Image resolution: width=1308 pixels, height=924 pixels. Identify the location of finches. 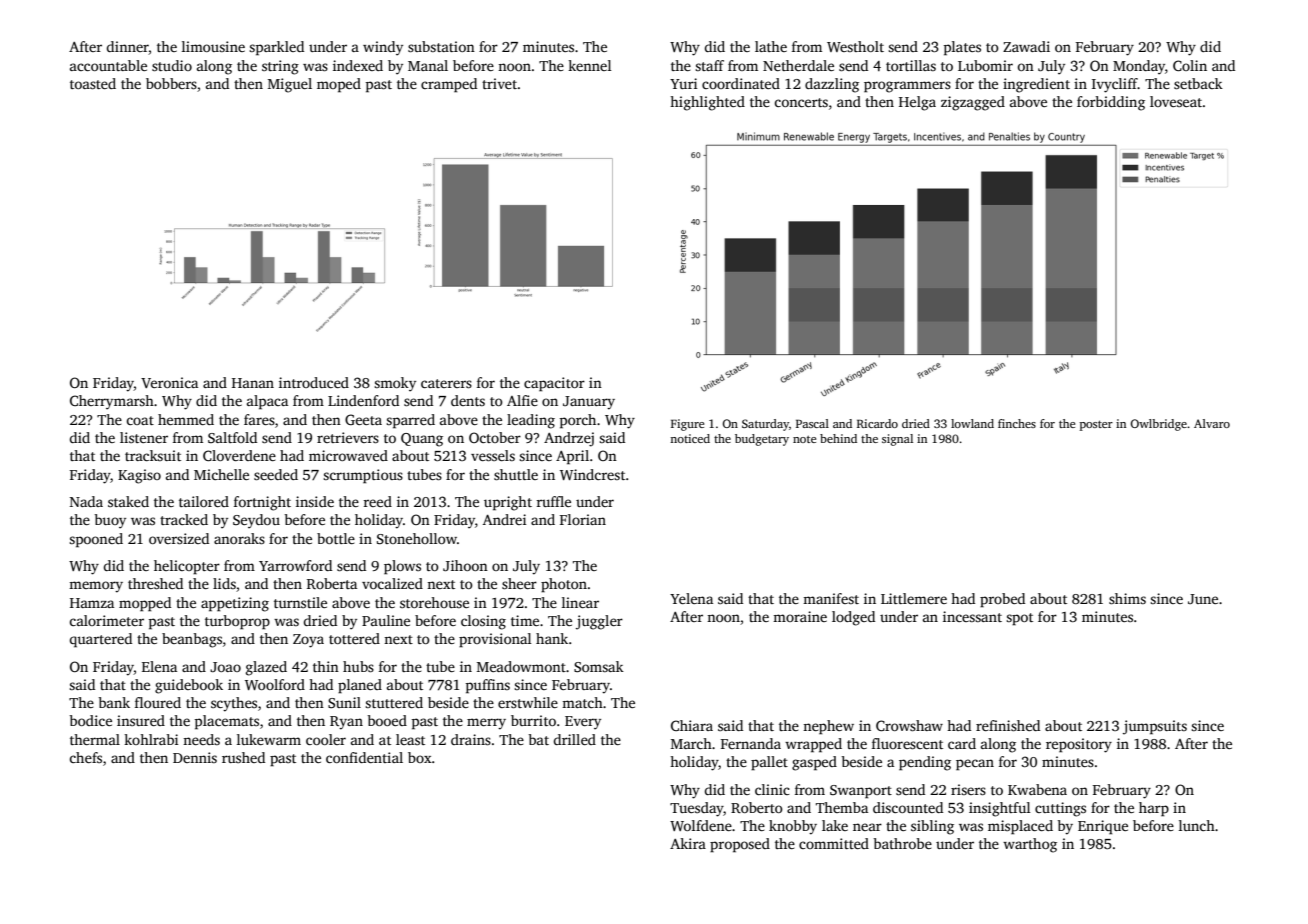
(1017, 423).
